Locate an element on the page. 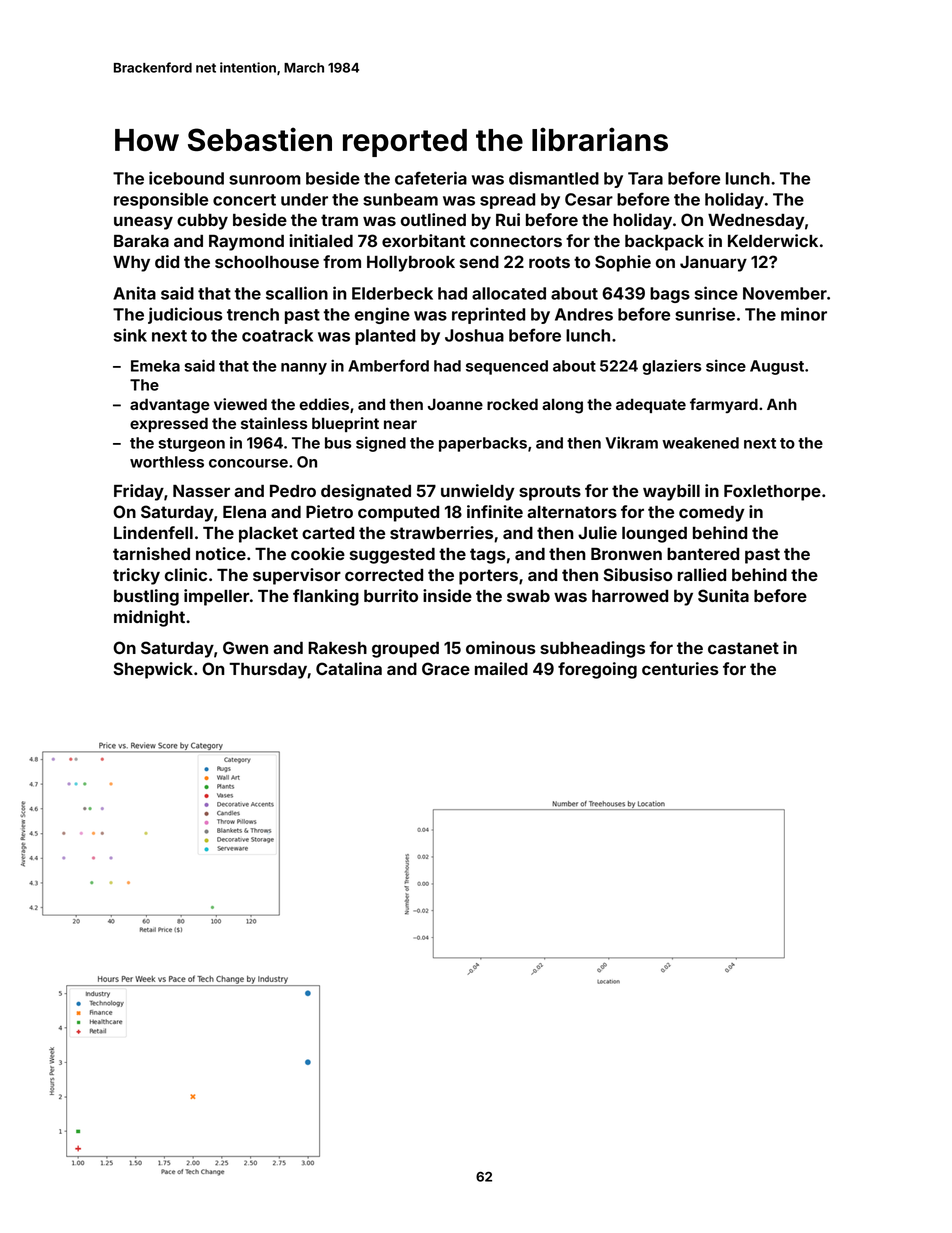 Image resolution: width=952 pixels, height=1233 pixels. sink is located at coordinates (130, 335).
